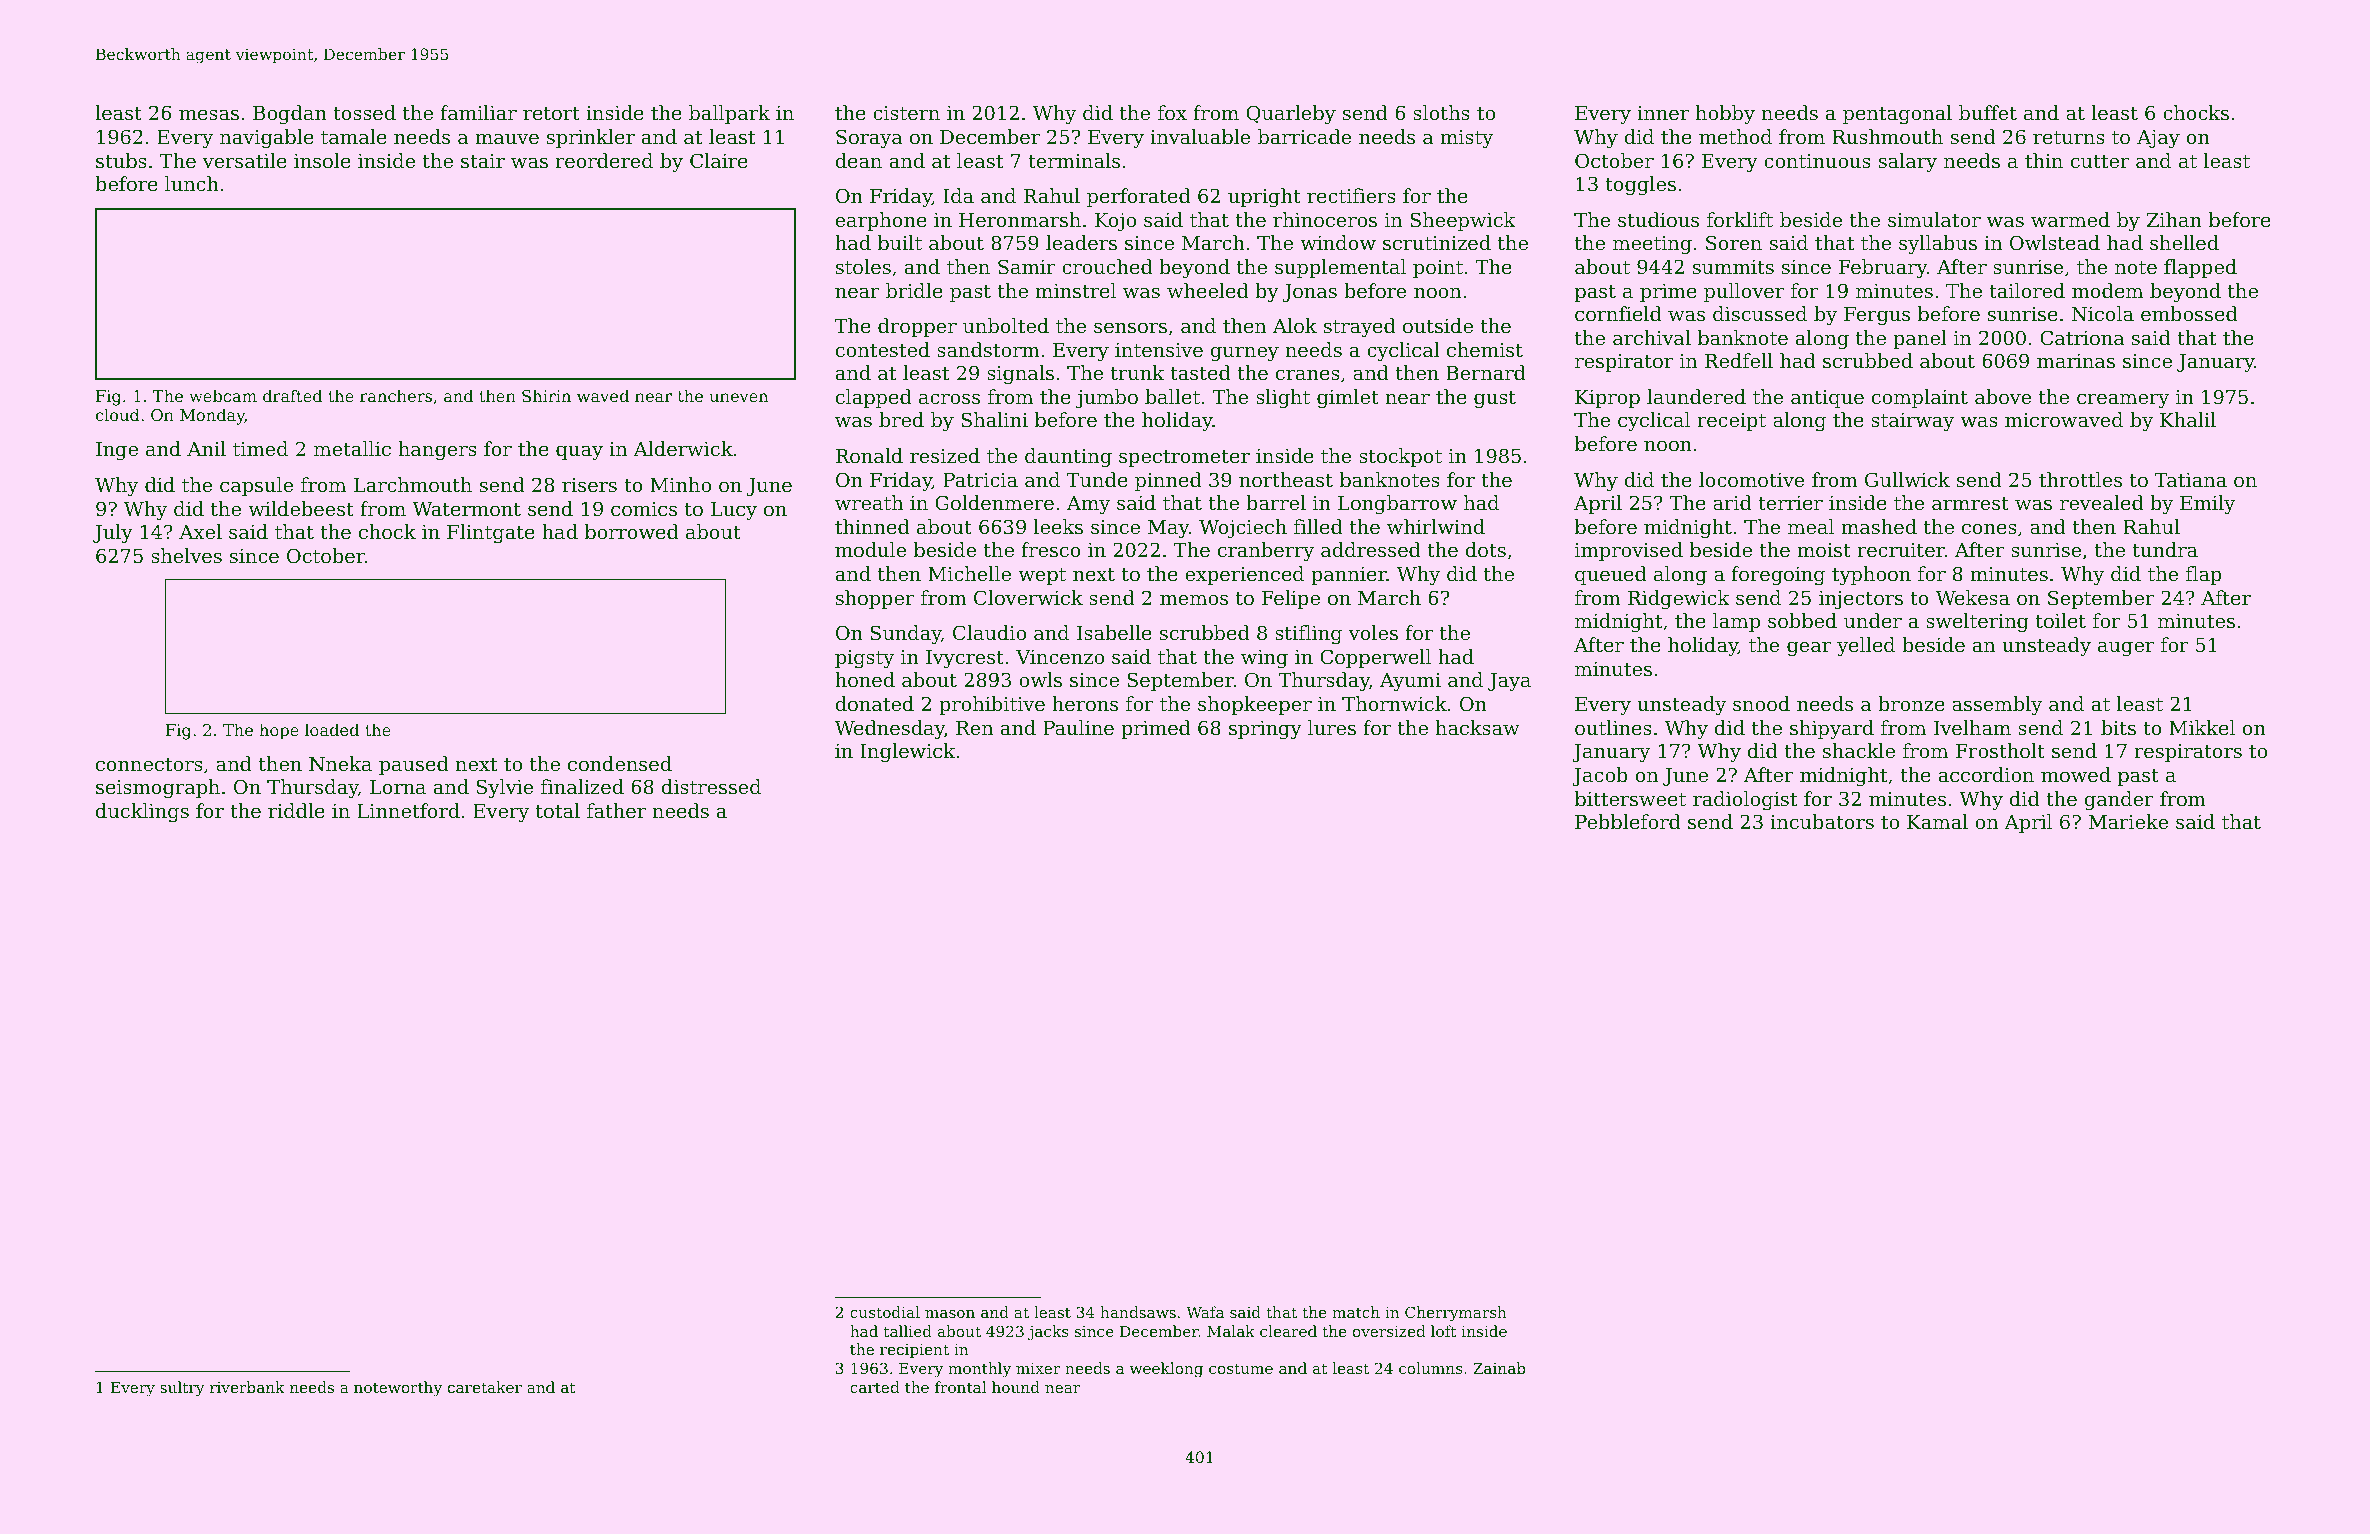 The height and width of the page is (1534, 2370). I want to click on lures, so click(1332, 727).
